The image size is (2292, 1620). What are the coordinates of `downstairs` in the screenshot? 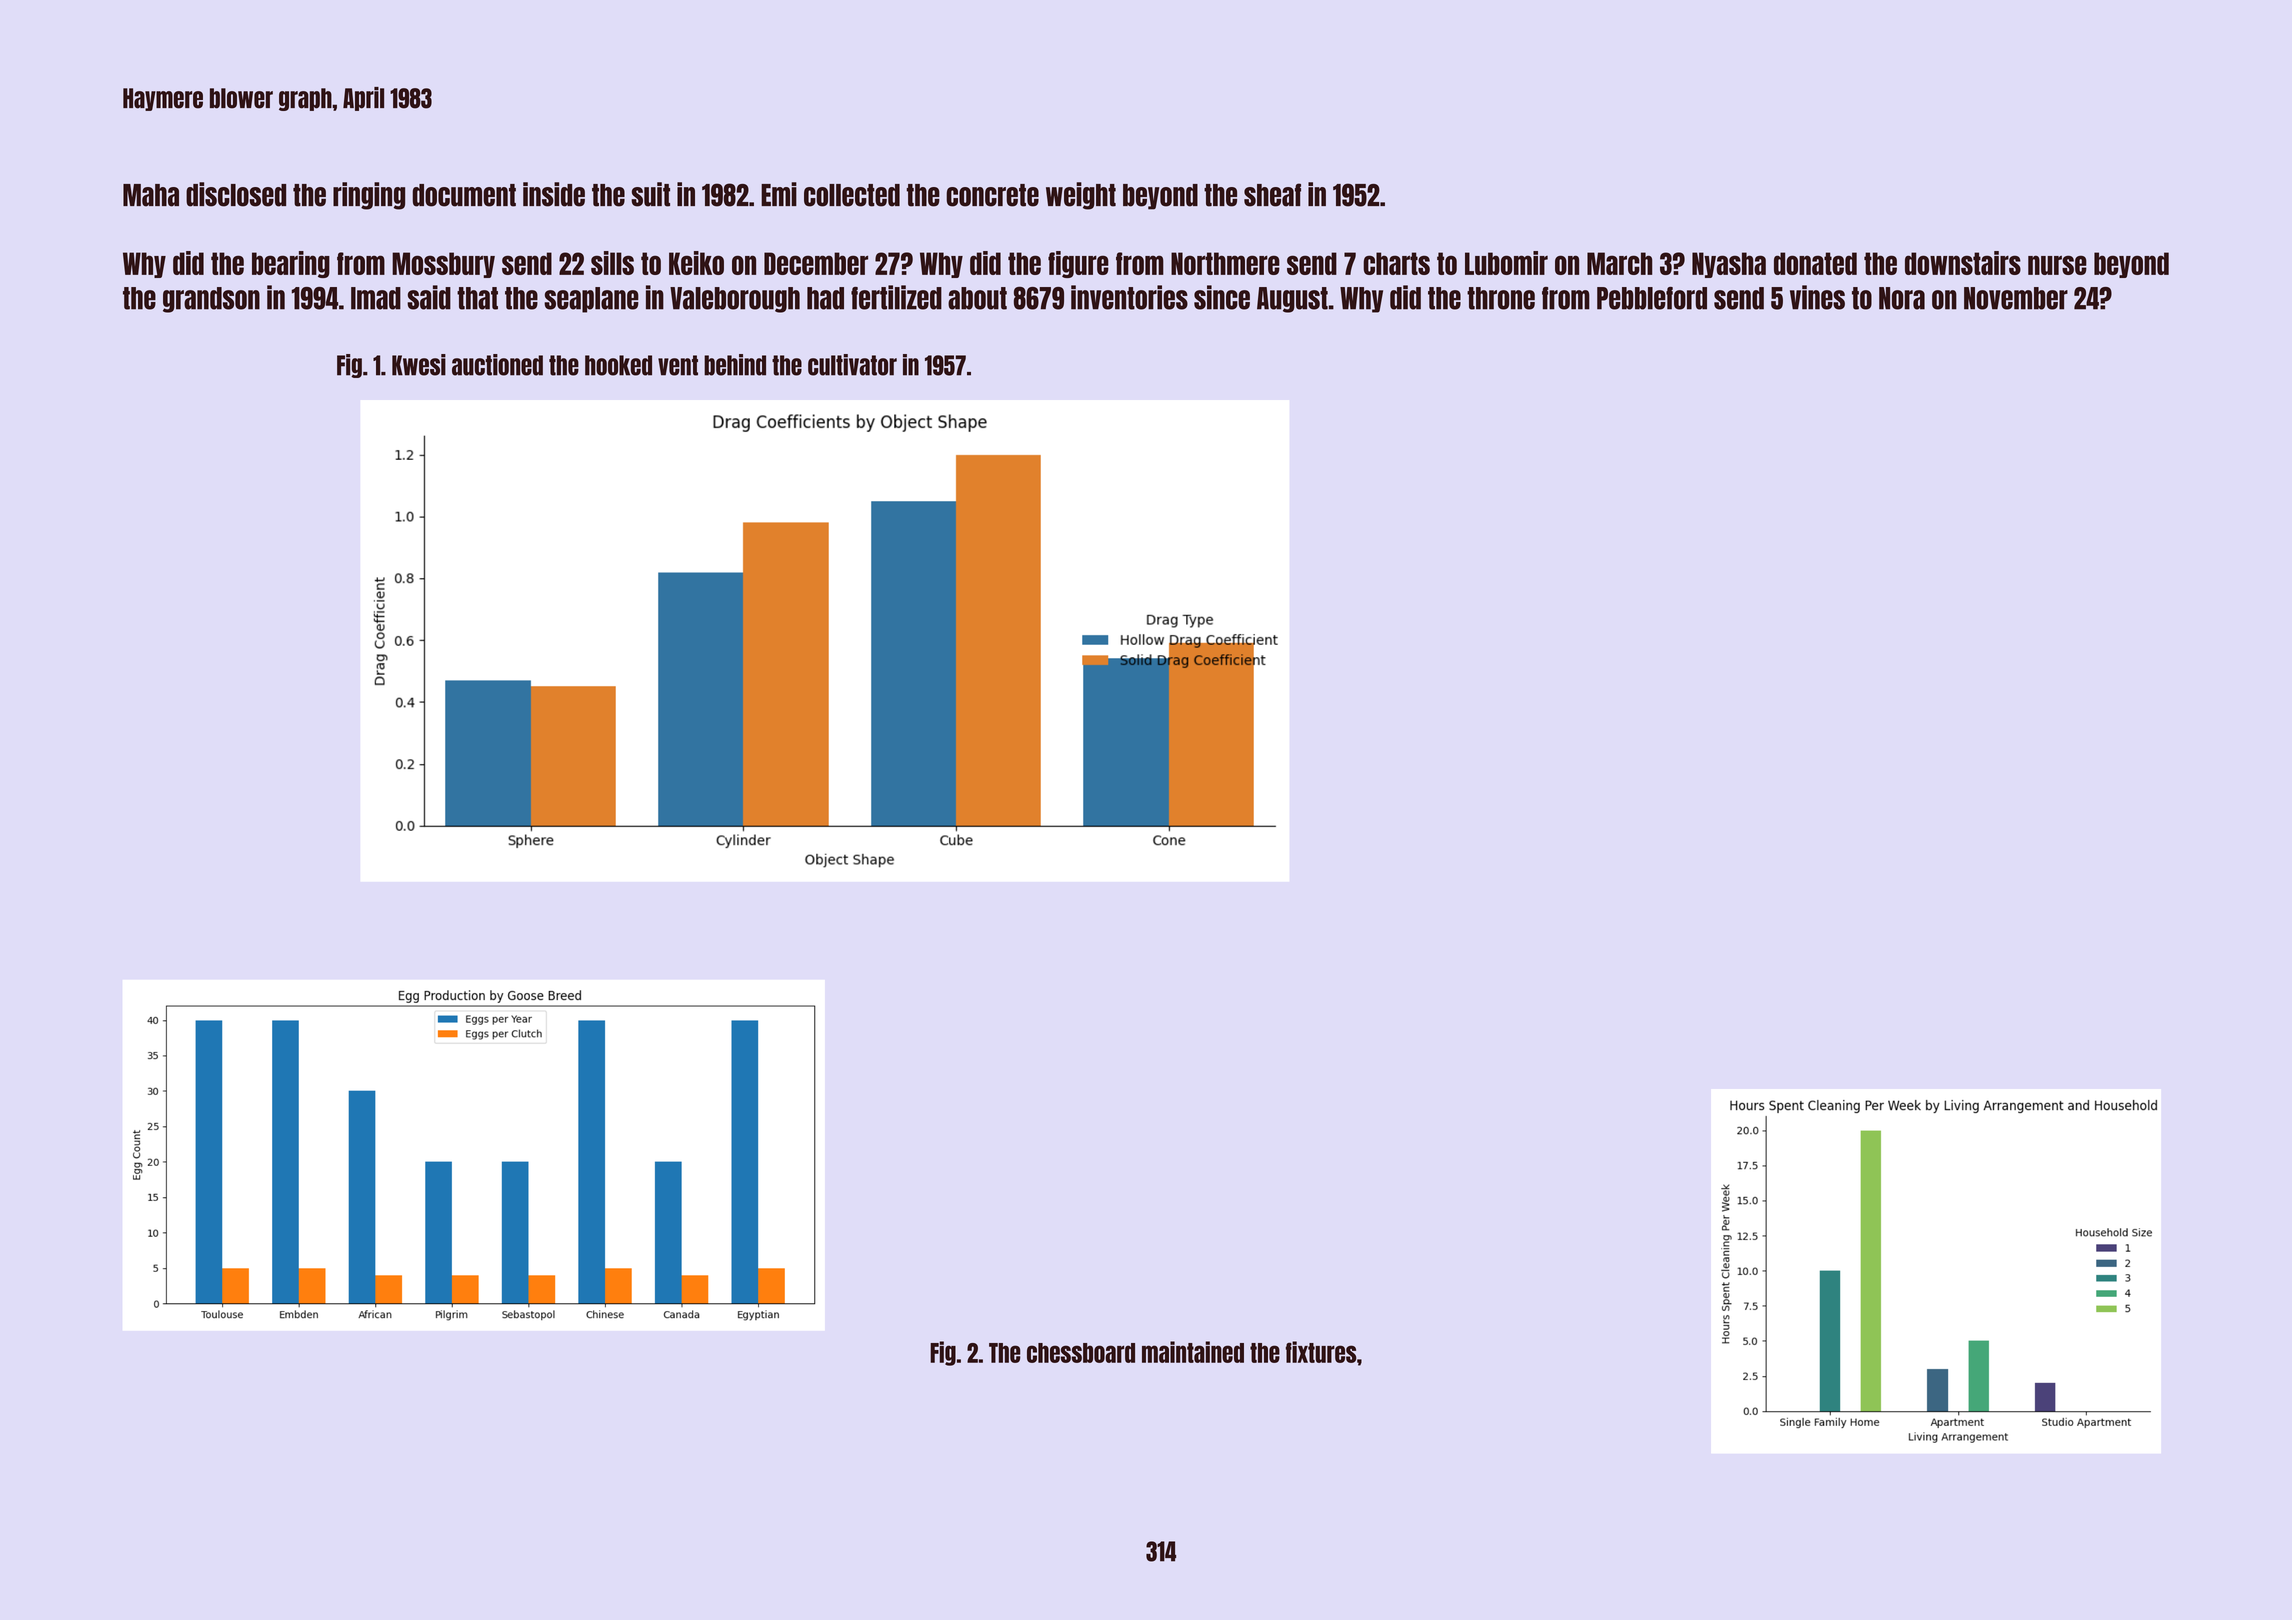 It's located at (1963, 263).
